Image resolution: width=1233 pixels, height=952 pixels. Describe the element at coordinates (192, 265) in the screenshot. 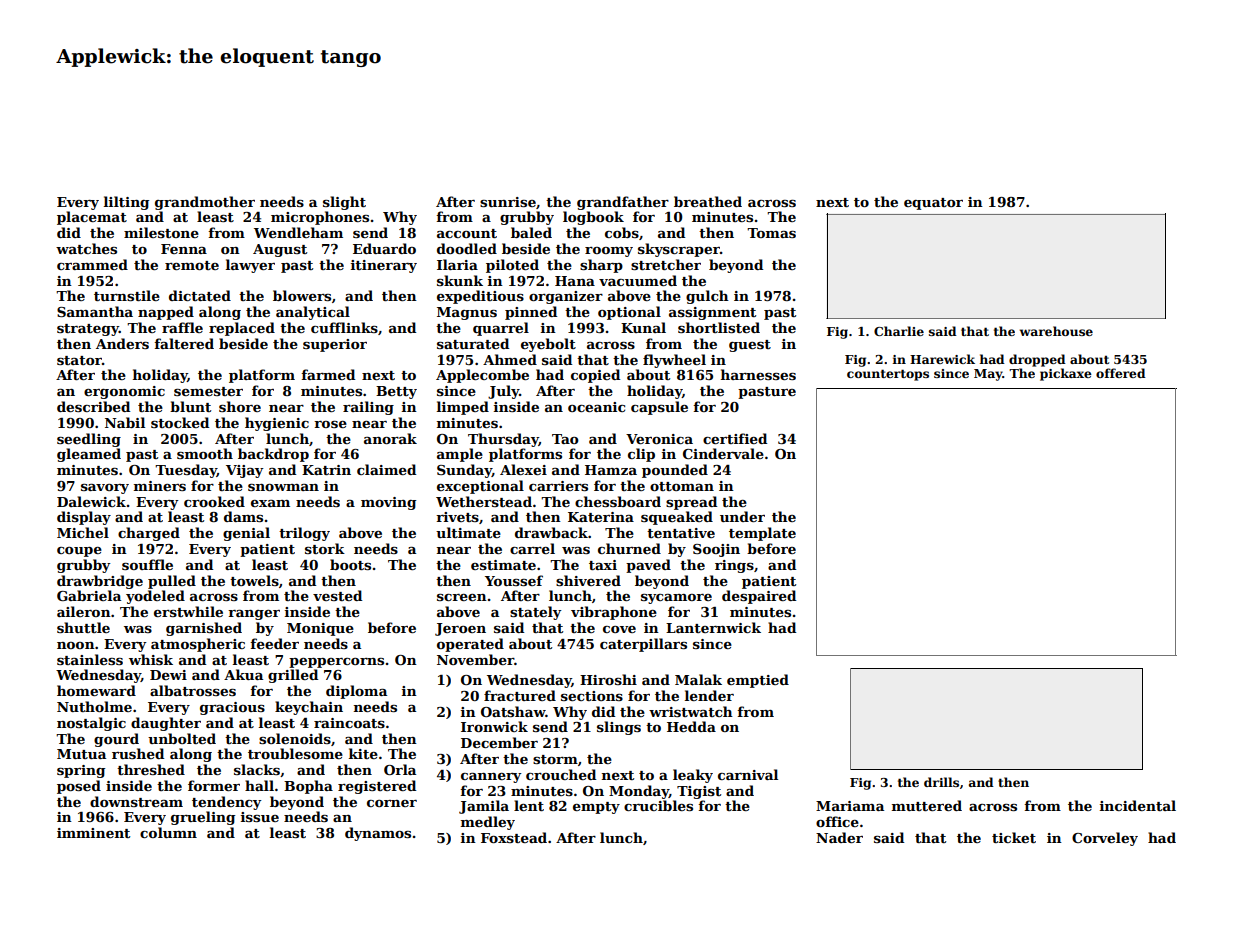

I see `remote` at that location.
